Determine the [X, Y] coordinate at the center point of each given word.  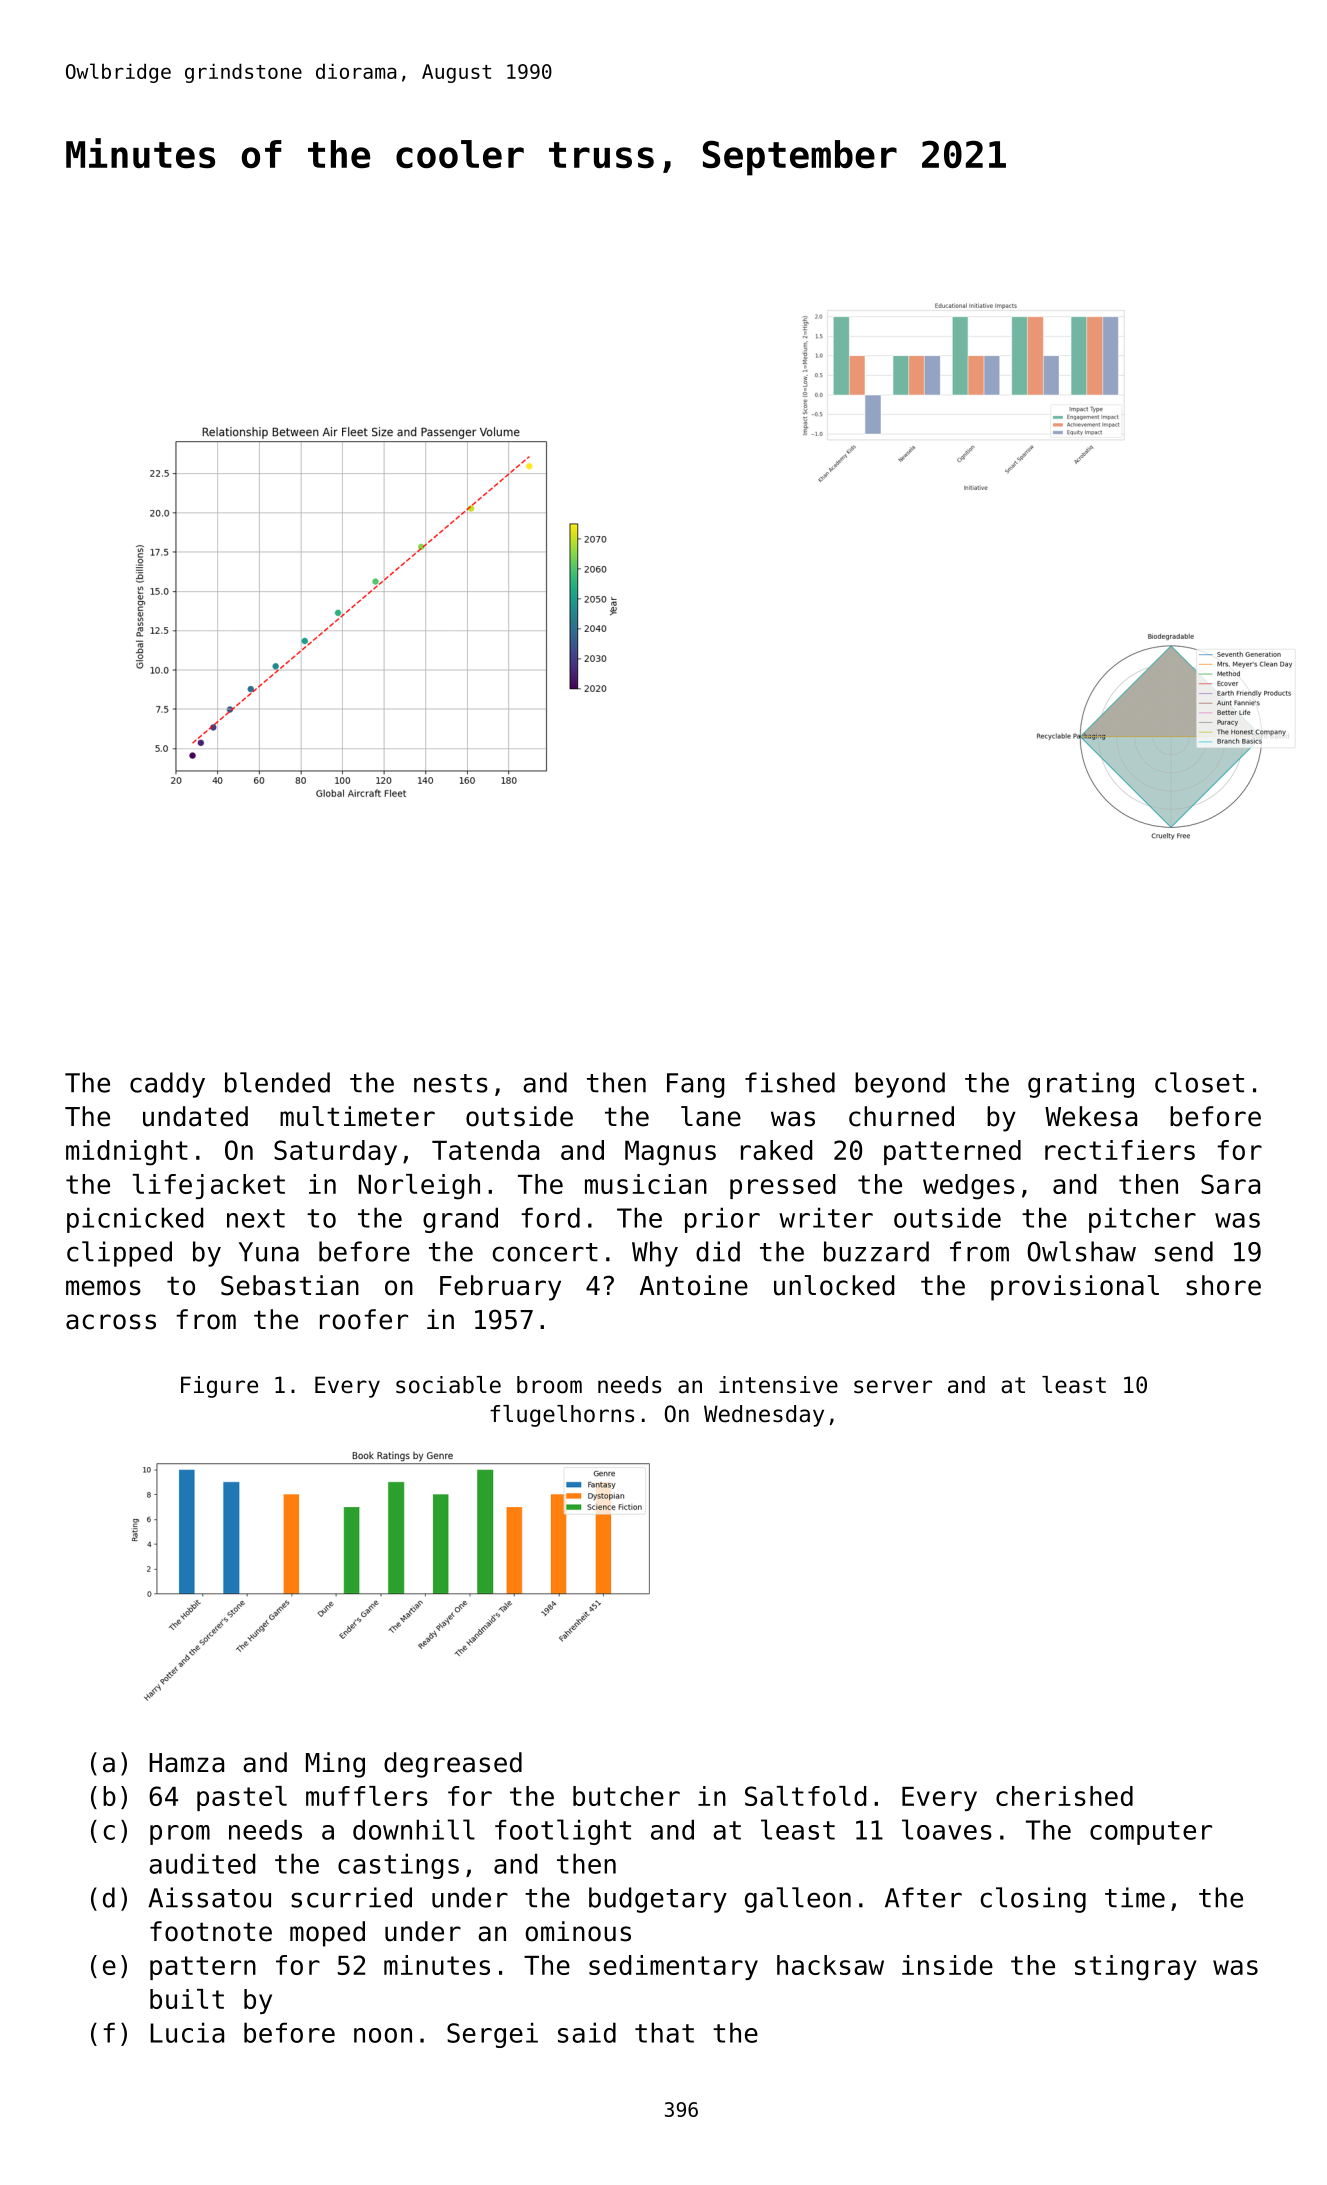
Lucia [187, 2032]
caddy [167, 1085]
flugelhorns [562, 1416]
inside [947, 1965]
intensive [778, 1385]
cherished [1064, 1796]
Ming [335, 1765]
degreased [453, 1765]
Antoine [694, 1285]
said [587, 2032]
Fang [695, 1085]
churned [901, 1116]
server [893, 1387]
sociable [448, 1385]
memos [103, 1288]
